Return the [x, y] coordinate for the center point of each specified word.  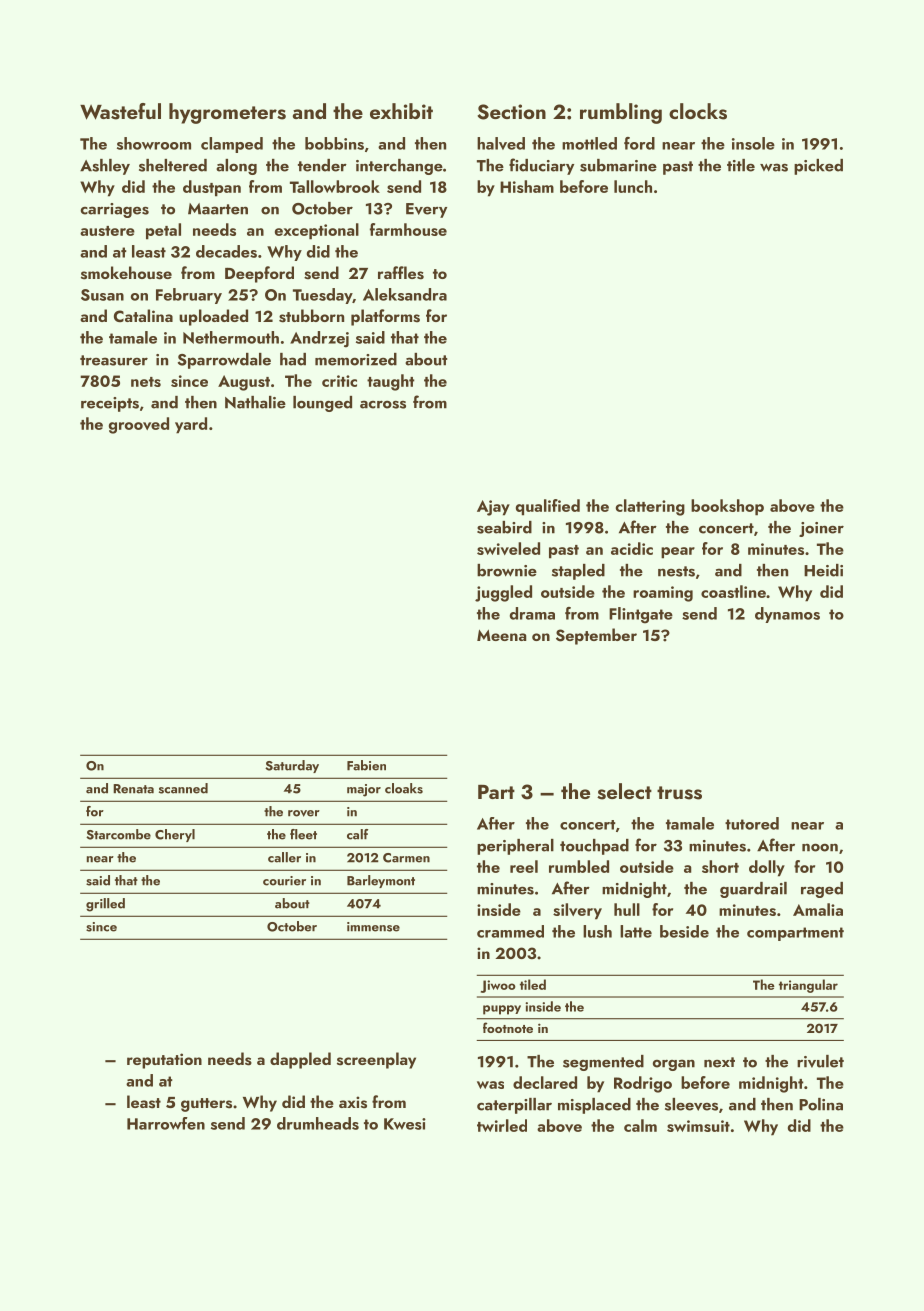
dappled [300, 1060]
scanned [183, 788]
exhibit [401, 111]
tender [322, 165]
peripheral [515, 847]
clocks [698, 111]
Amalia [818, 909]
